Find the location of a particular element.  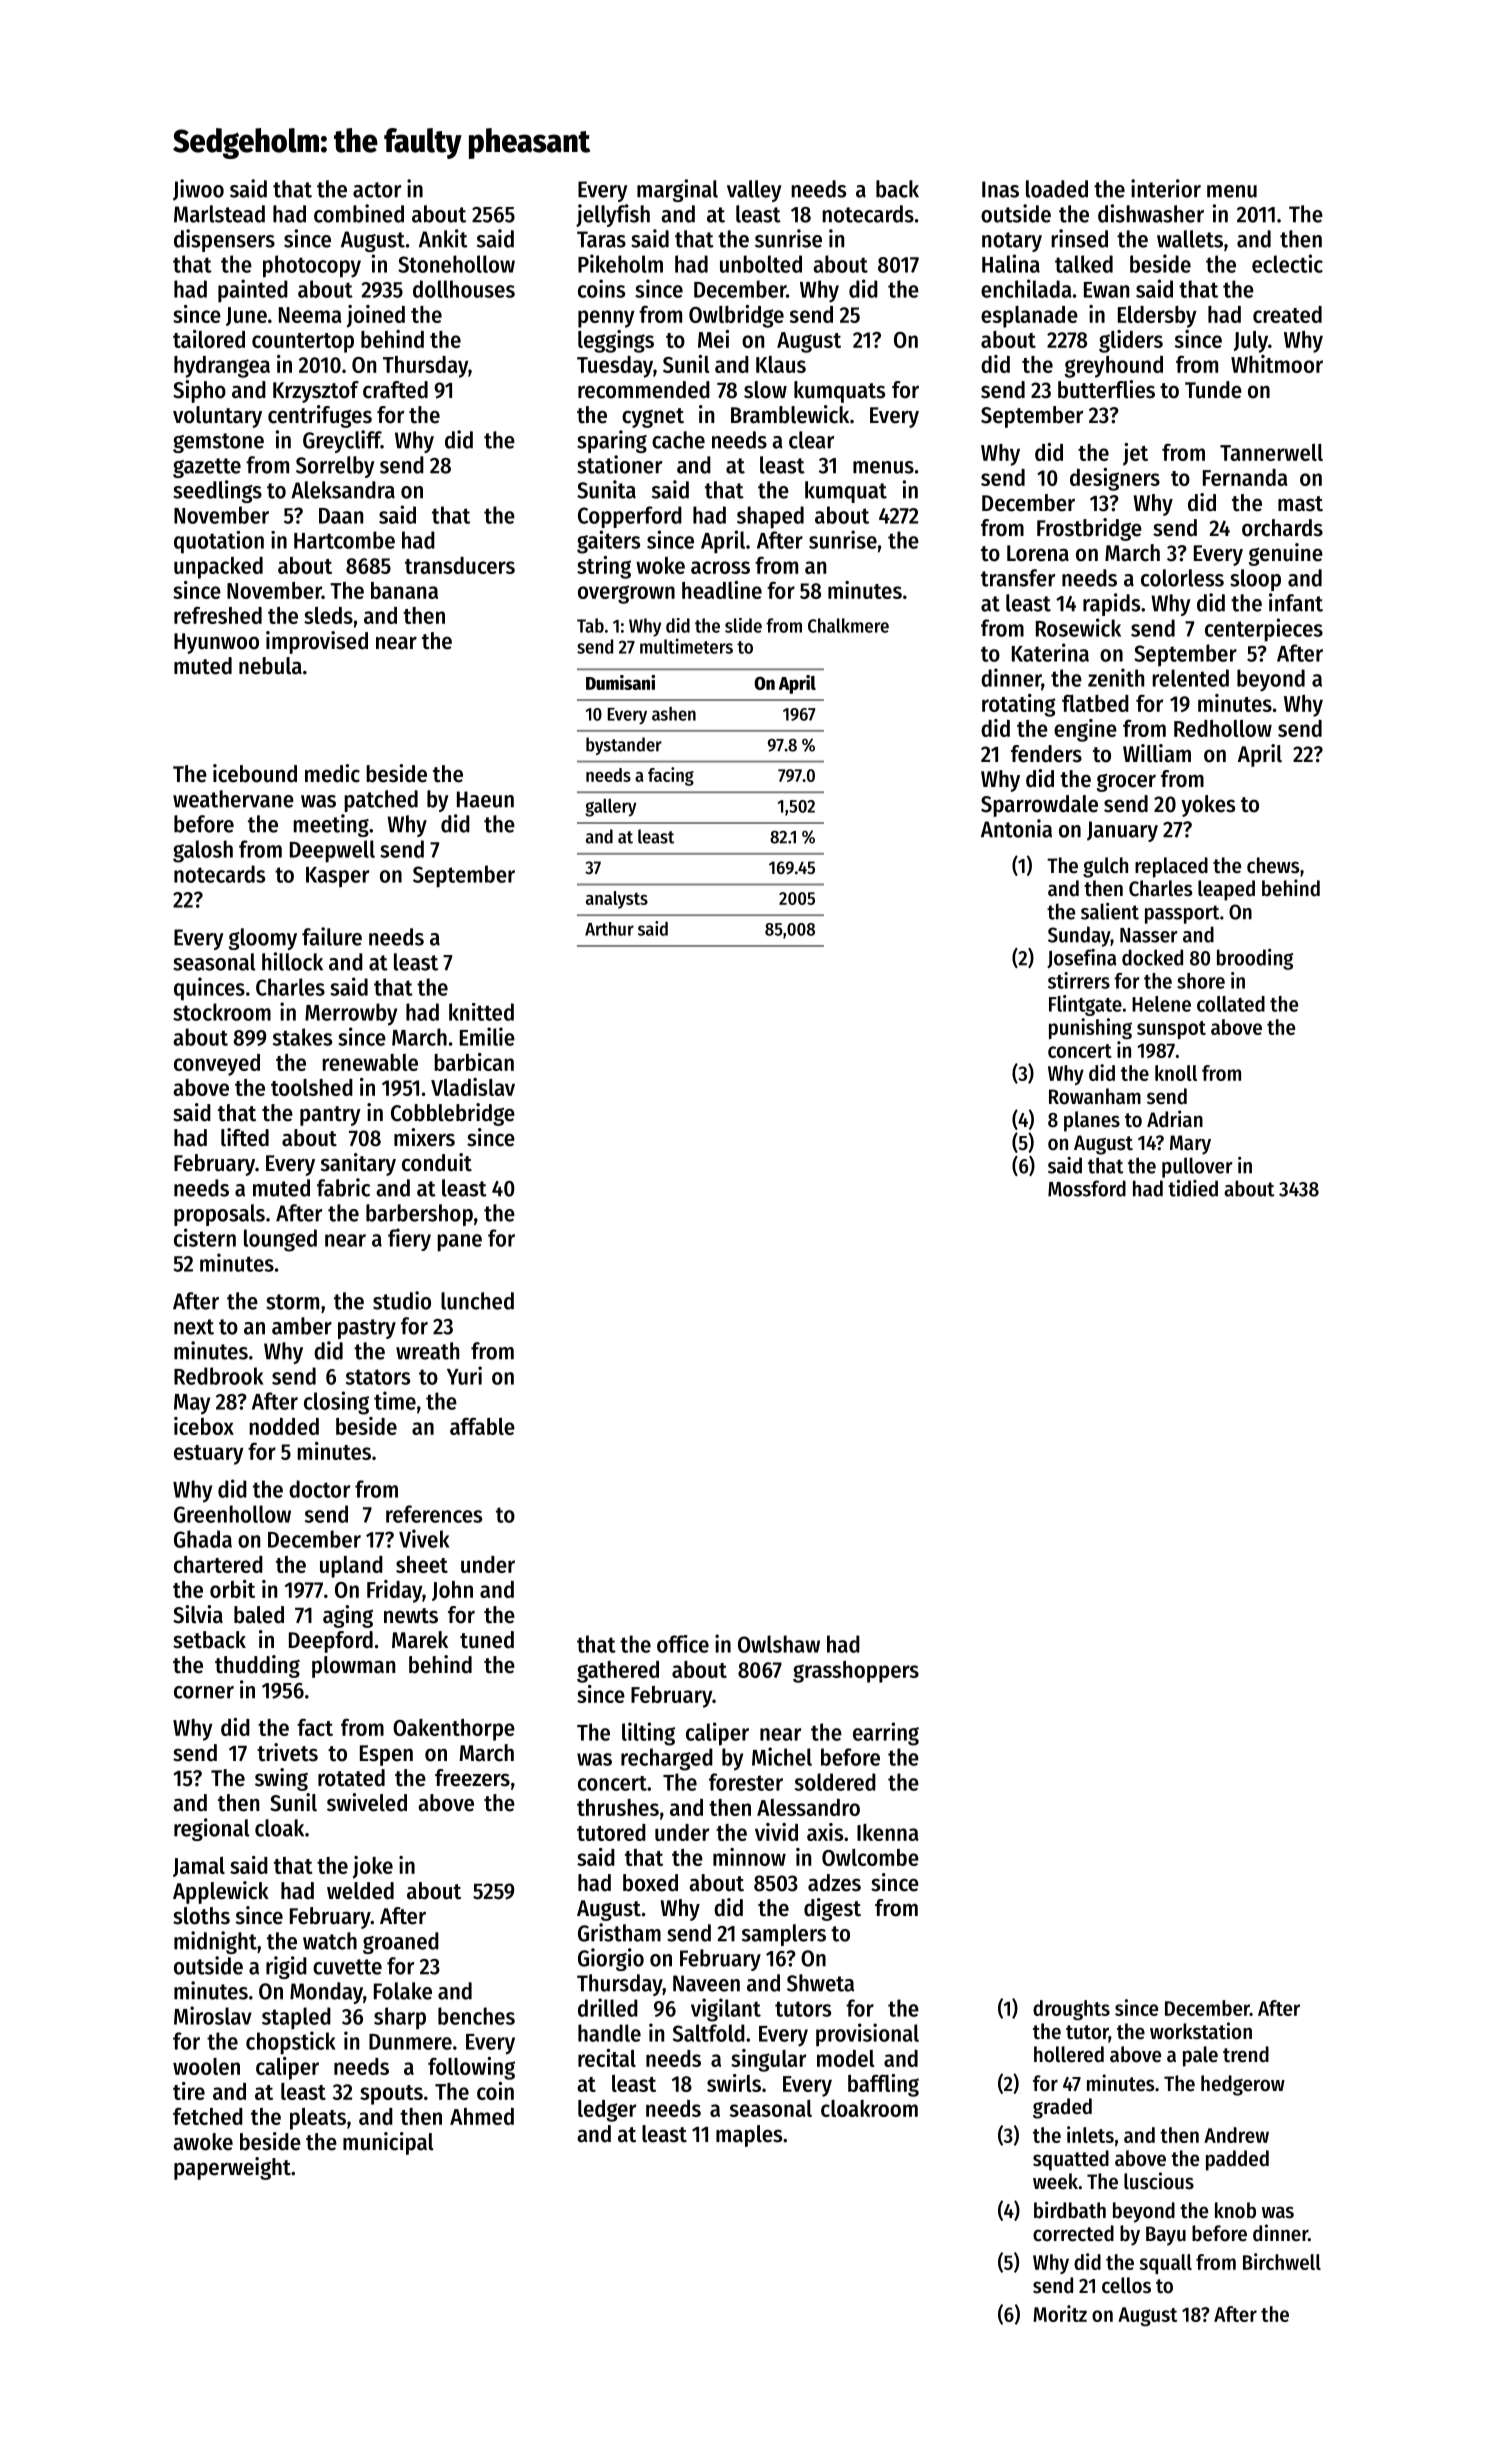

marginal is located at coordinates (677, 190).
